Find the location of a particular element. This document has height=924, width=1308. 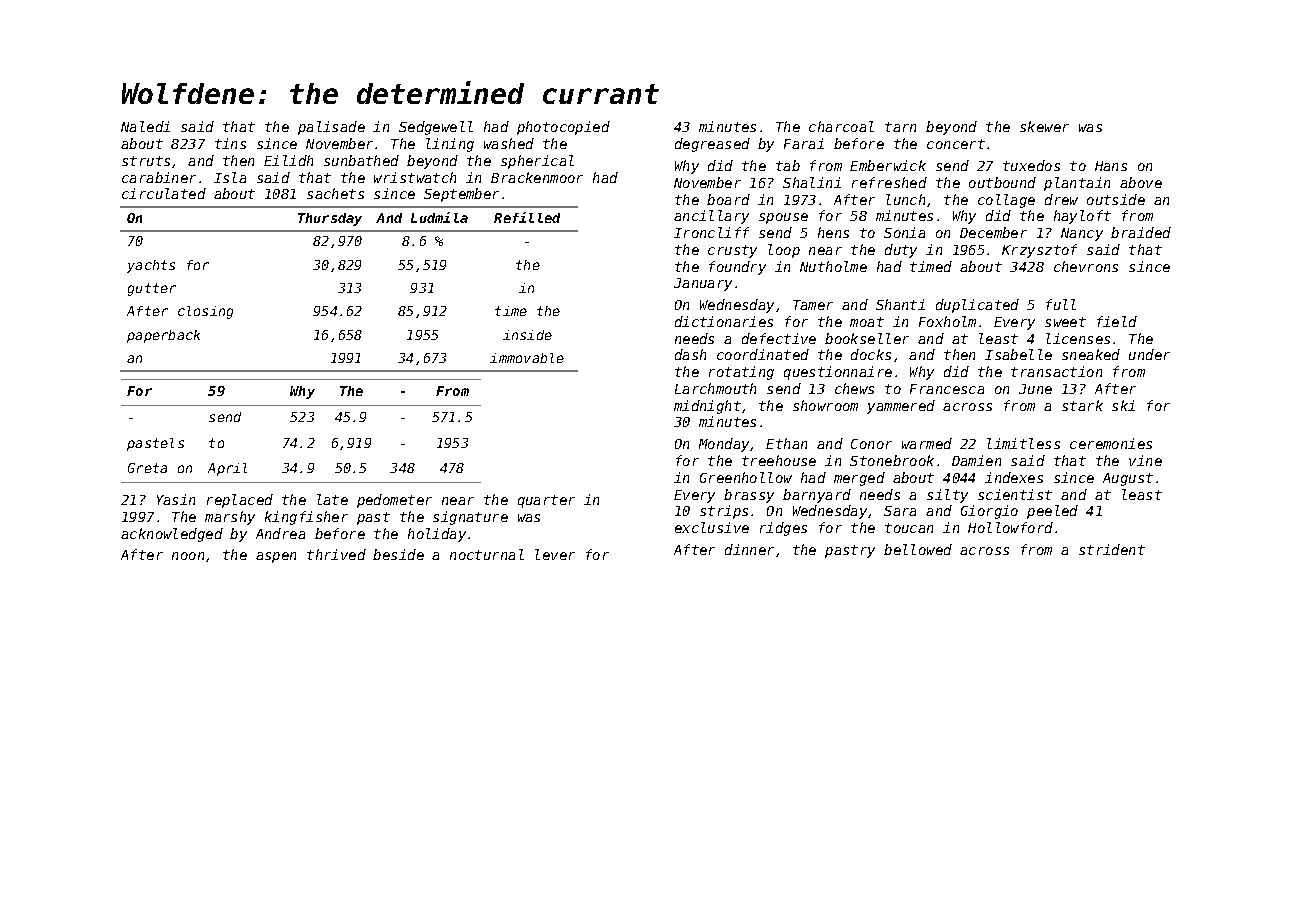

strident is located at coordinates (1112, 549).
